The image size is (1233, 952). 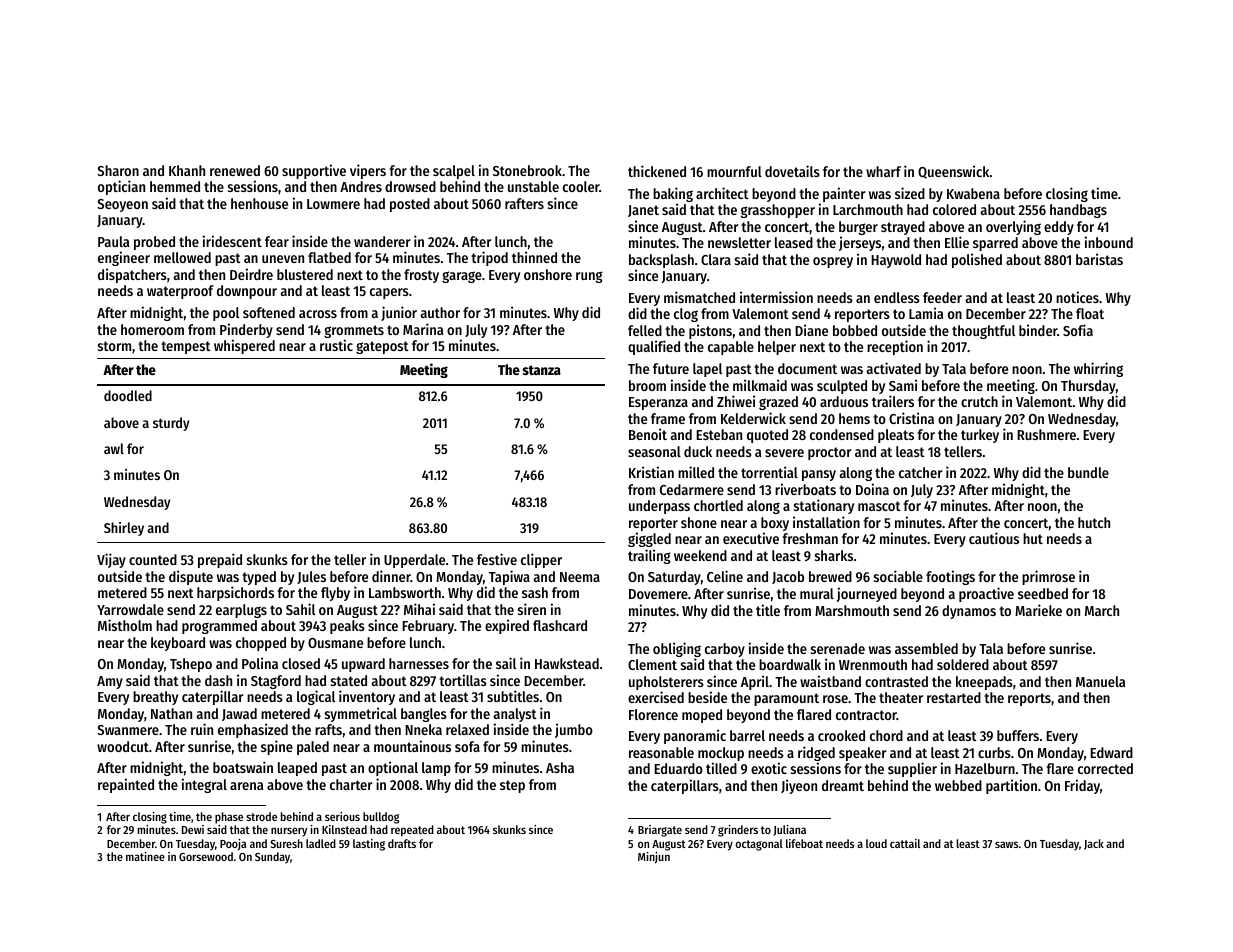 I want to click on expired, so click(x=507, y=626).
